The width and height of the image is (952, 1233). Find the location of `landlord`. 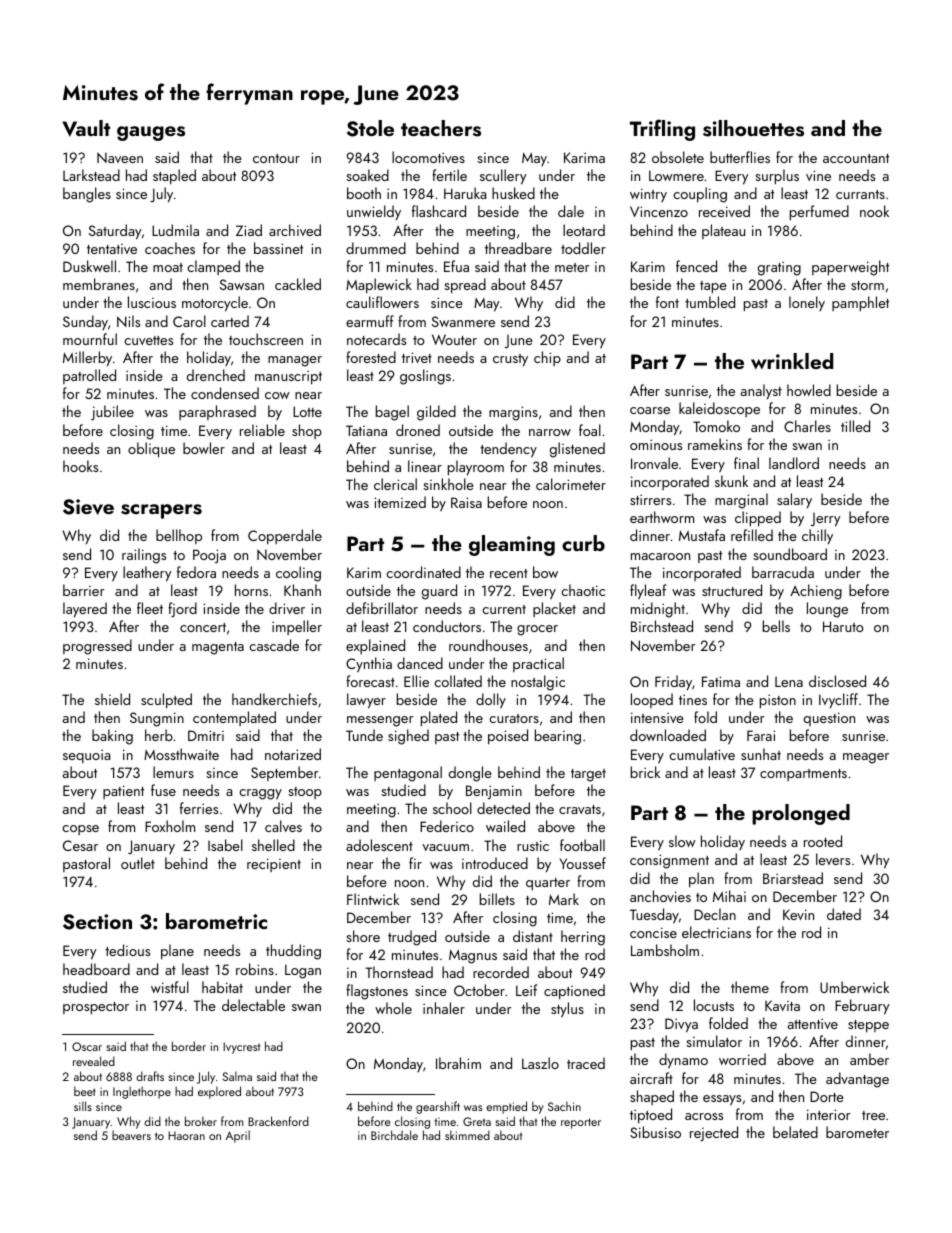

landlord is located at coordinates (794, 463).
